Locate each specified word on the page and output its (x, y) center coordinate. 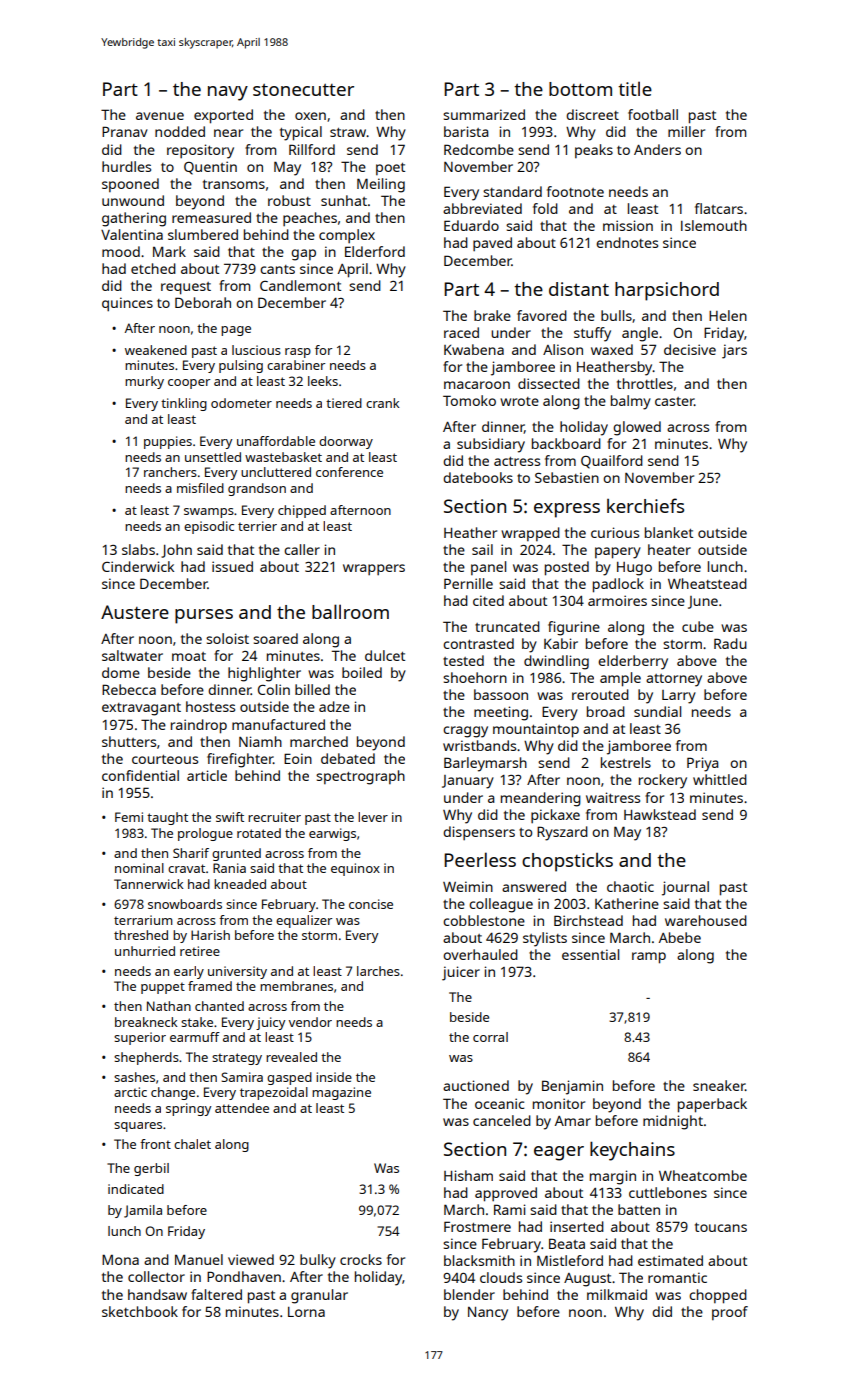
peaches (310, 219)
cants (277, 269)
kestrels (626, 762)
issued (232, 566)
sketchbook (140, 1311)
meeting (501, 713)
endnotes (627, 242)
